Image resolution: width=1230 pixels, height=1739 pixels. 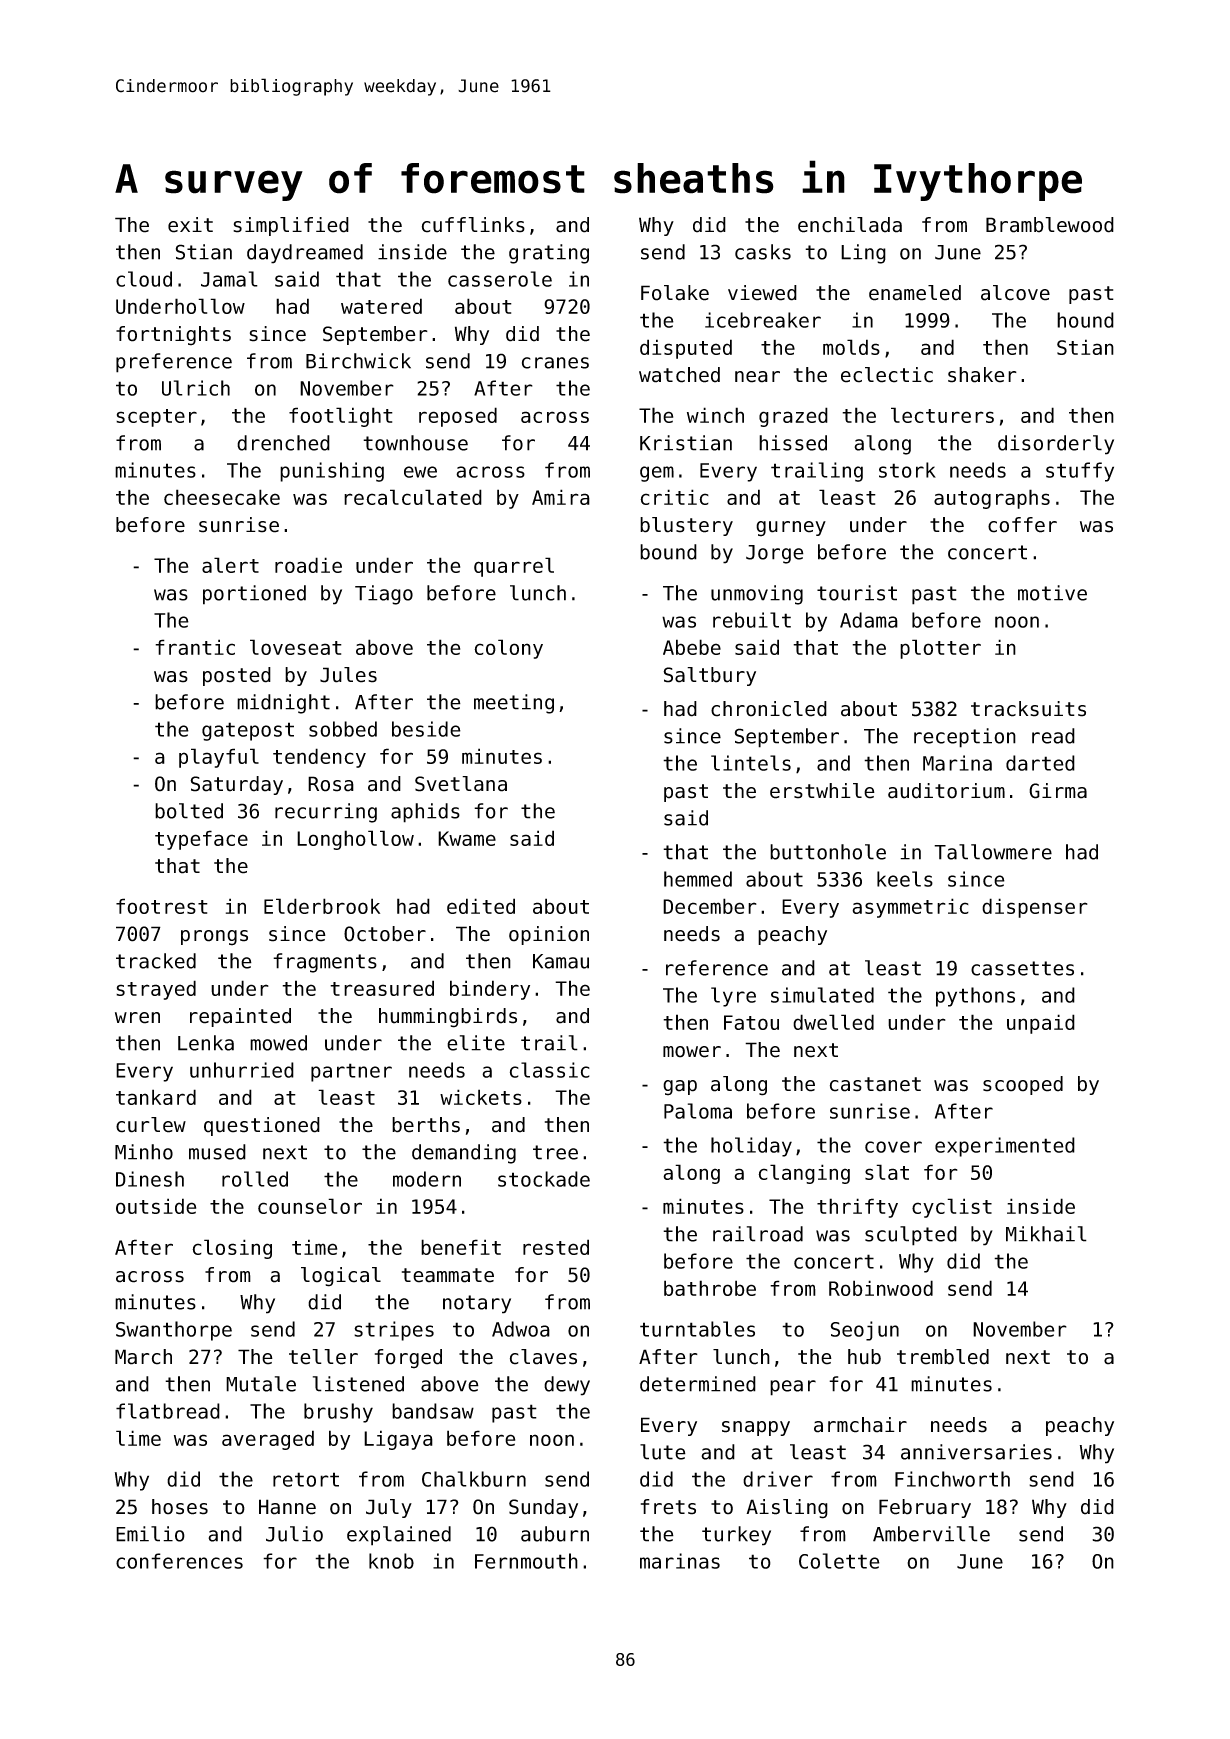 I want to click on Svetlana, so click(x=461, y=784).
